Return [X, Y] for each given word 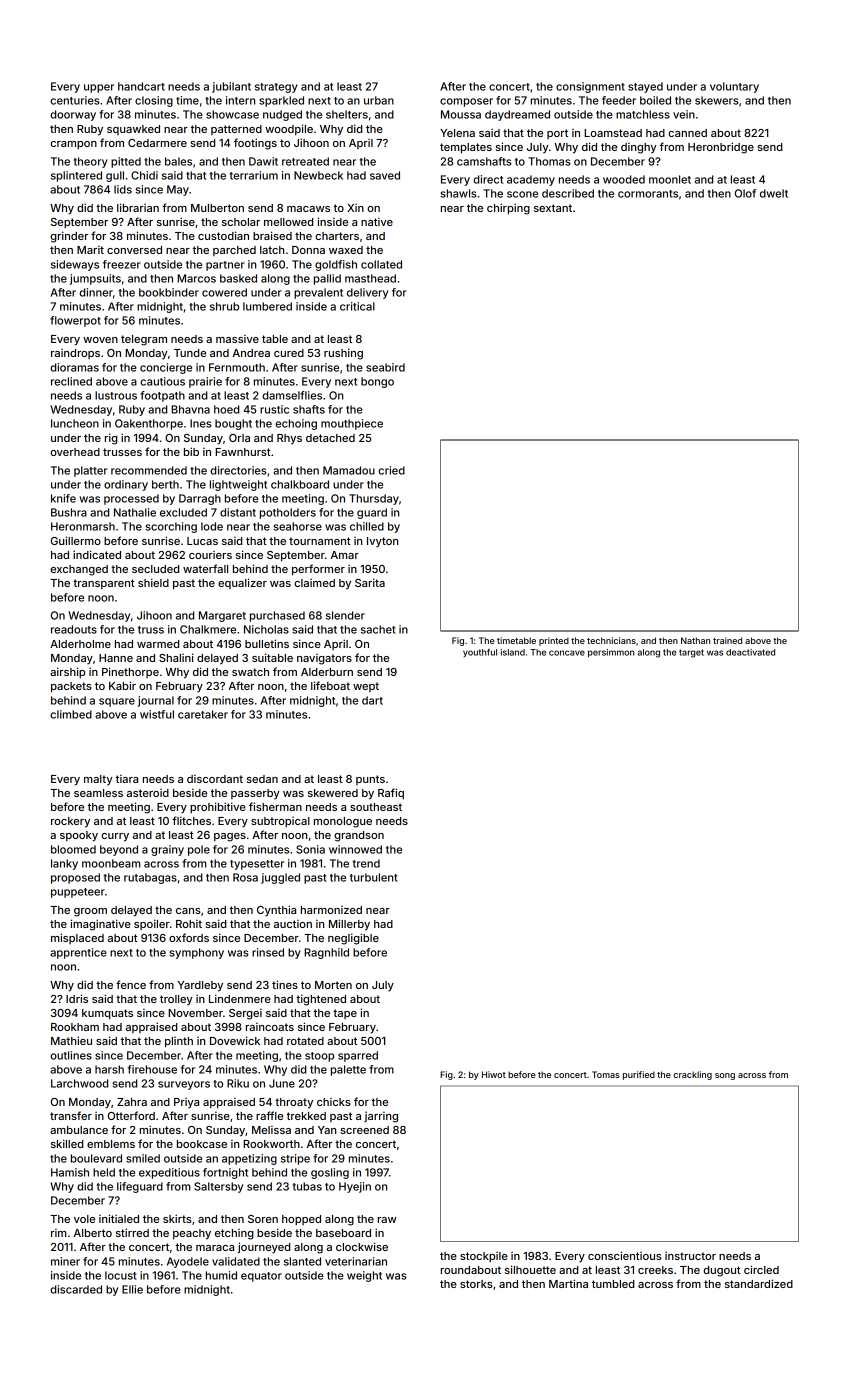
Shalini [176, 657]
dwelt [774, 193]
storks [476, 1284]
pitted [126, 162]
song [725, 1076]
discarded [76, 1289]
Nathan [695, 640]
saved [385, 175]
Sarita [370, 582]
